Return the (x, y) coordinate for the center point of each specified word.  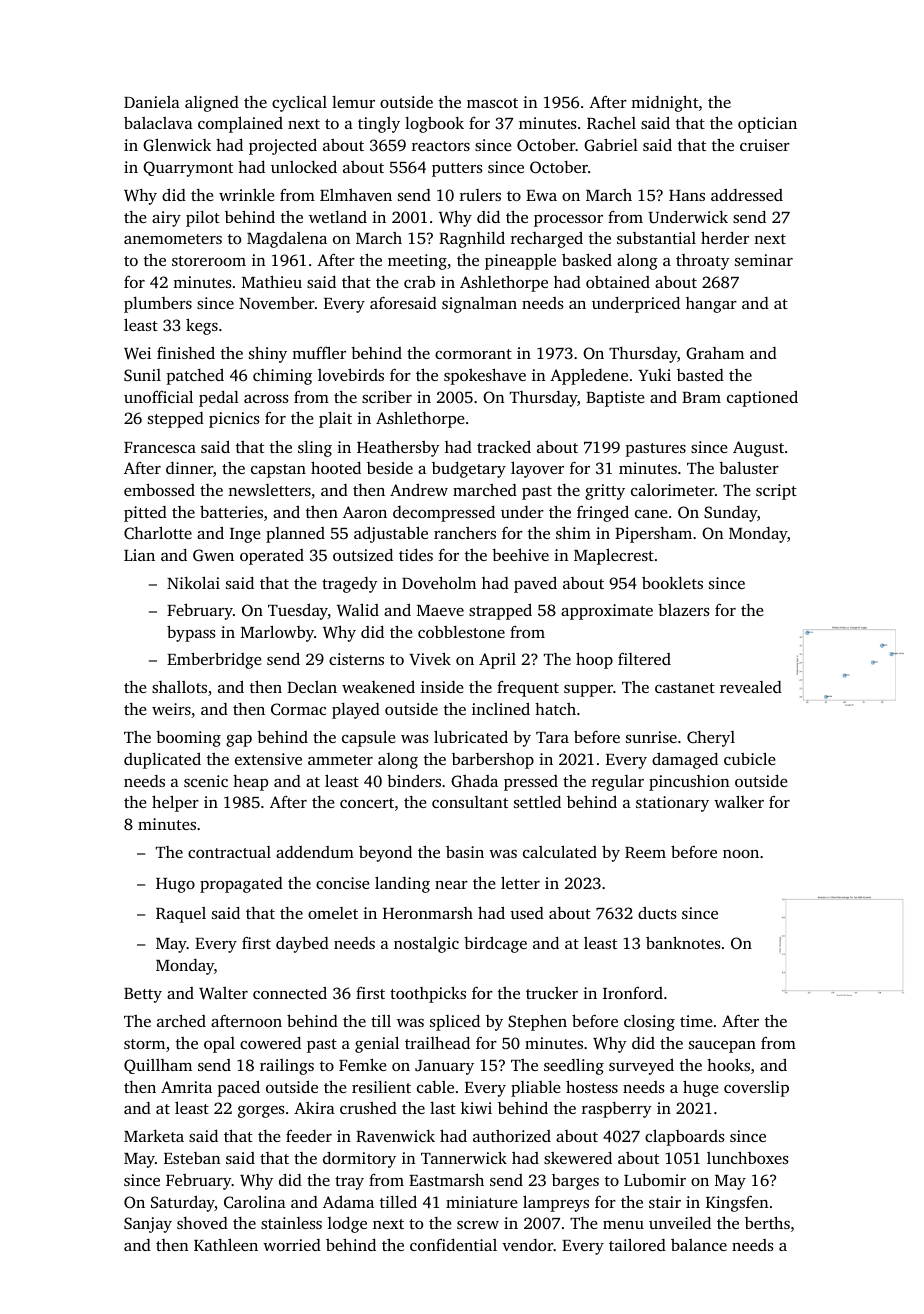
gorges (261, 1112)
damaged (685, 760)
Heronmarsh (428, 913)
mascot (492, 103)
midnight (664, 103)
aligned (212, 104)
